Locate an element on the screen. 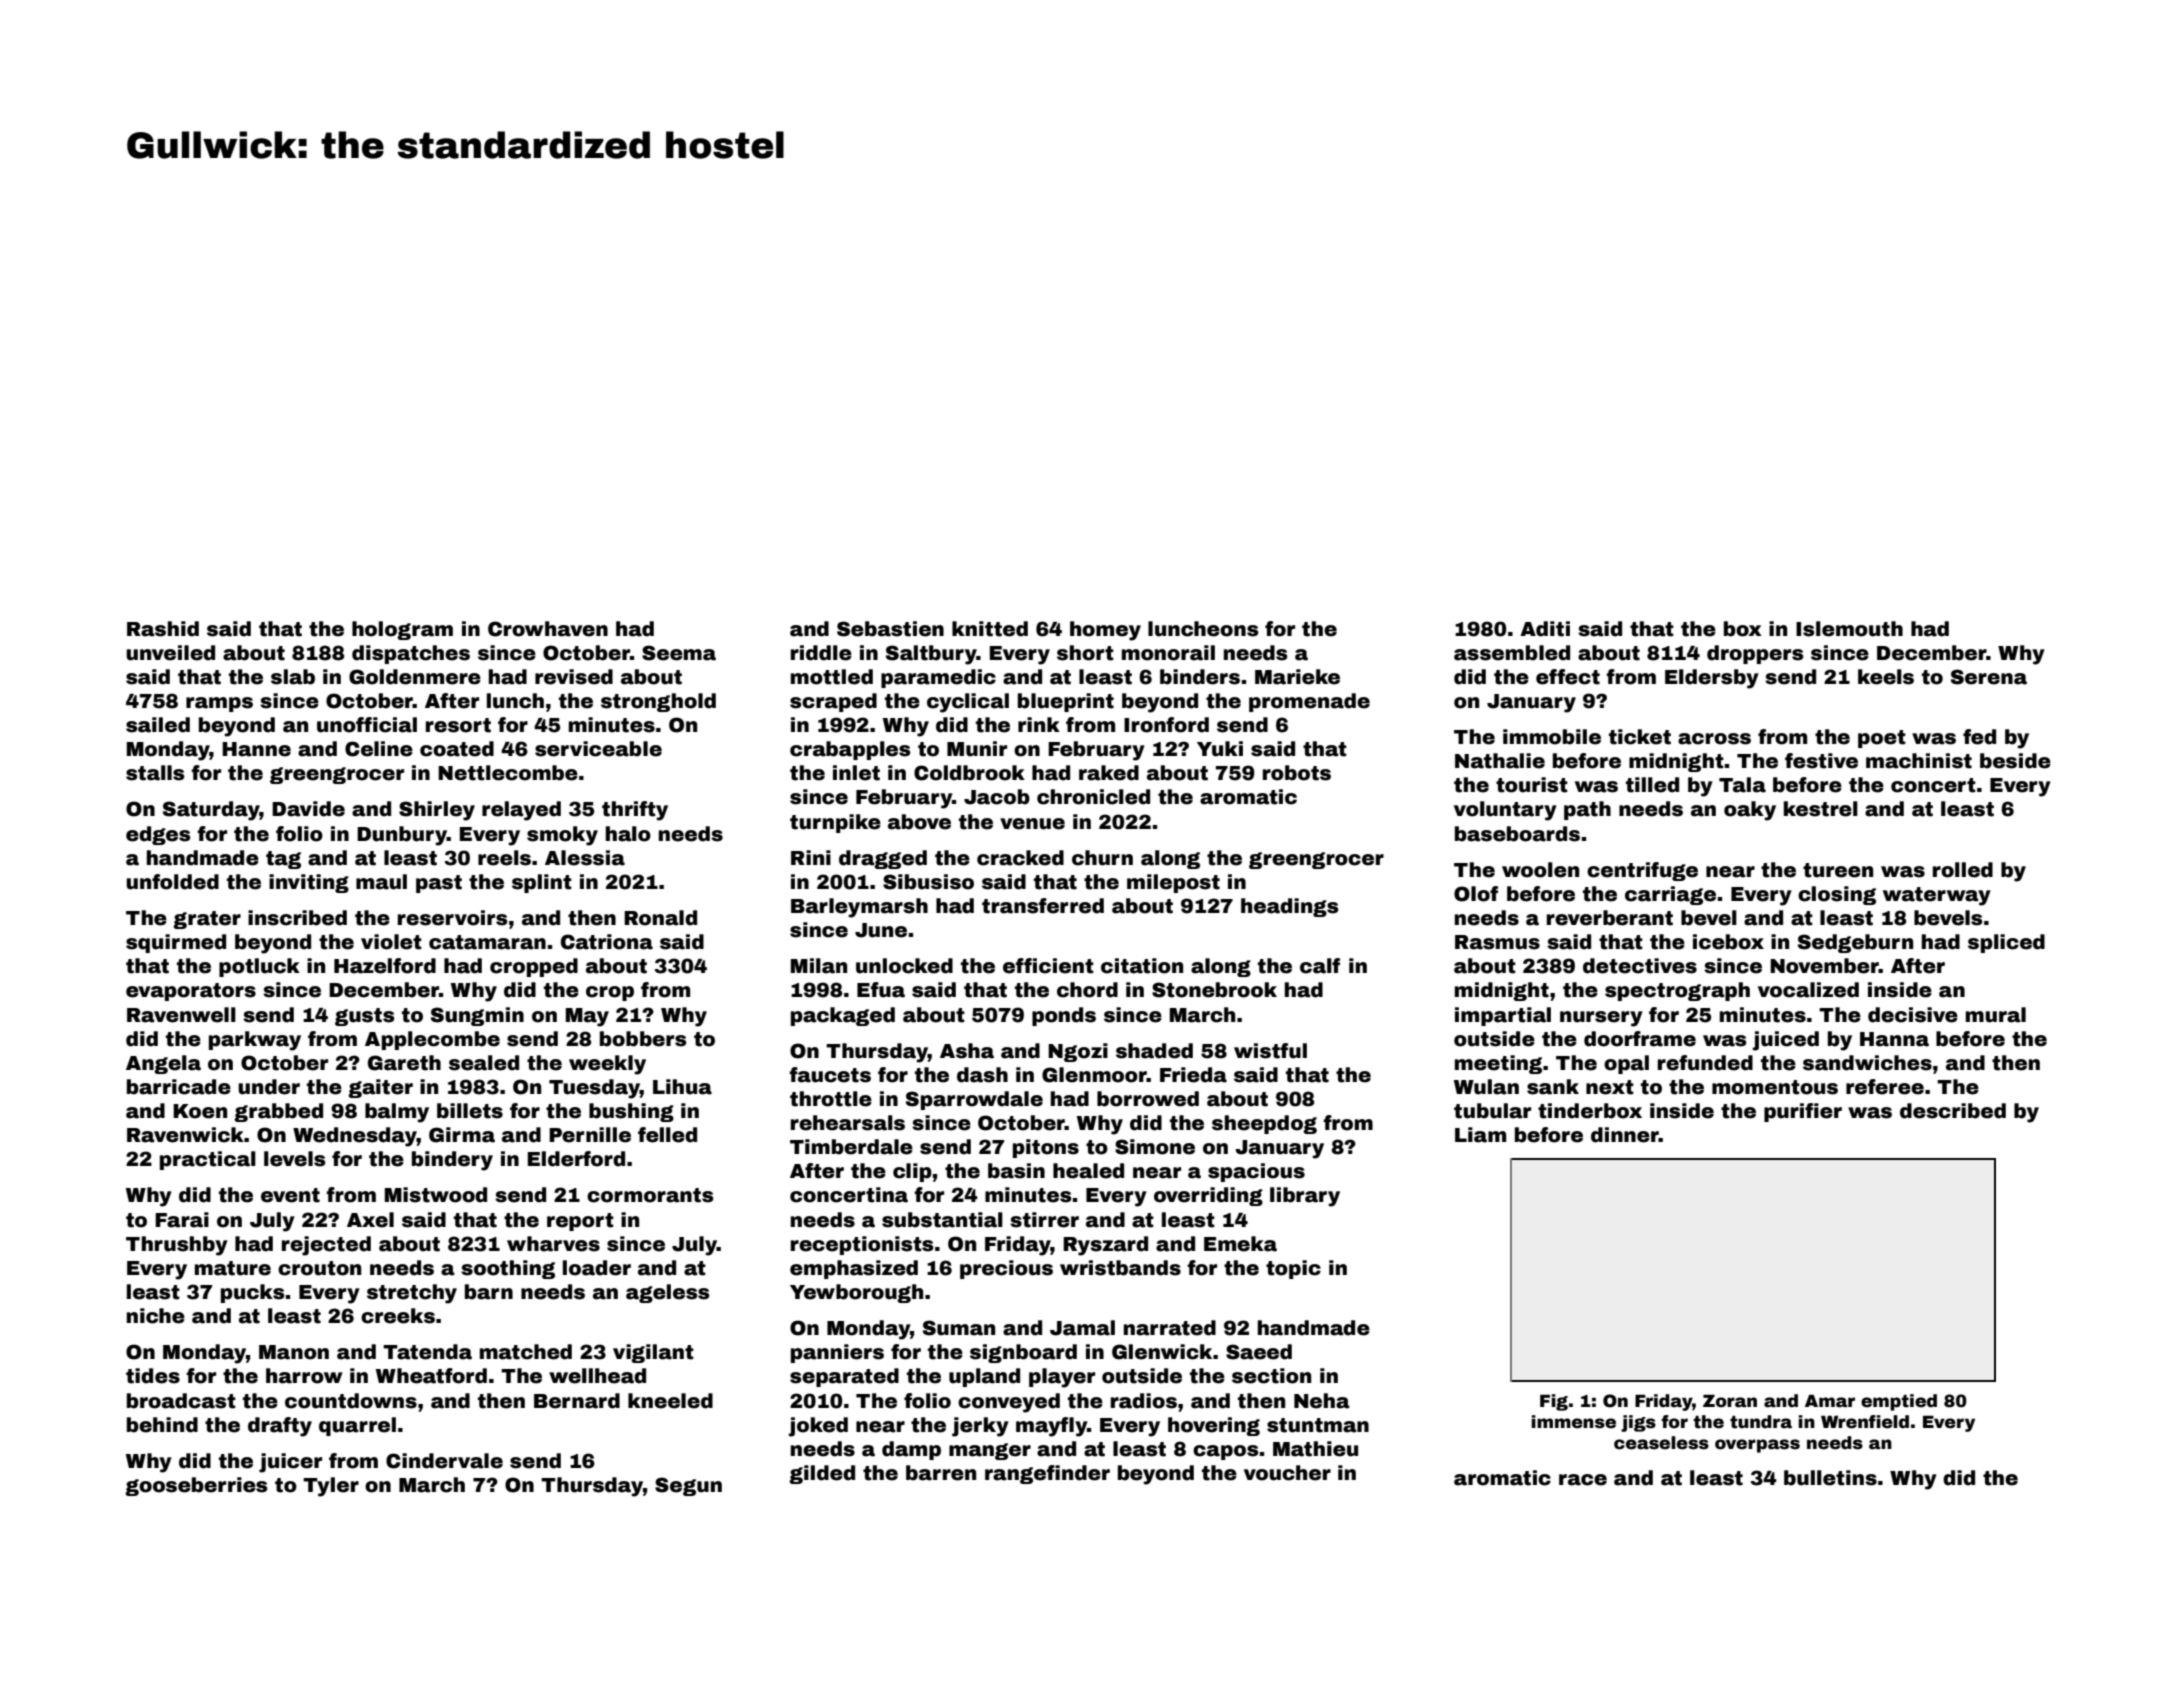 The width and height of the screenshot is (2178, 1683). wistful is located at coordinates (1270, 1051).
